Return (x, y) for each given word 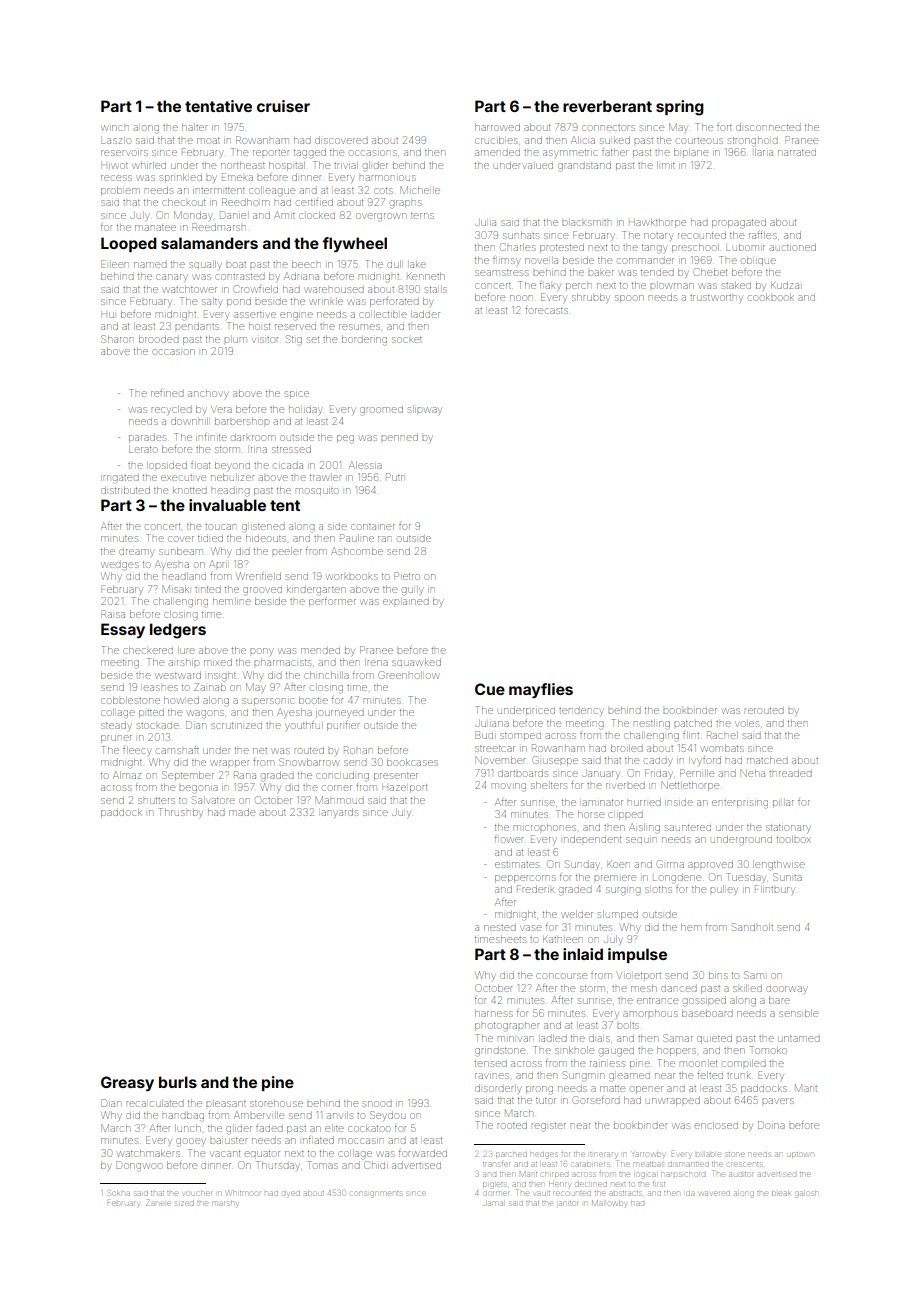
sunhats (521, 236)
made (242, 812)
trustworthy (716, 299)
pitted (151, 713)
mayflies (541, 690)
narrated (797, 153)
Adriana (301, 276)
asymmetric (570, 154)
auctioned (793, 247)
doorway (786, 990)
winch (115, 128)
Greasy (127, 1083)
